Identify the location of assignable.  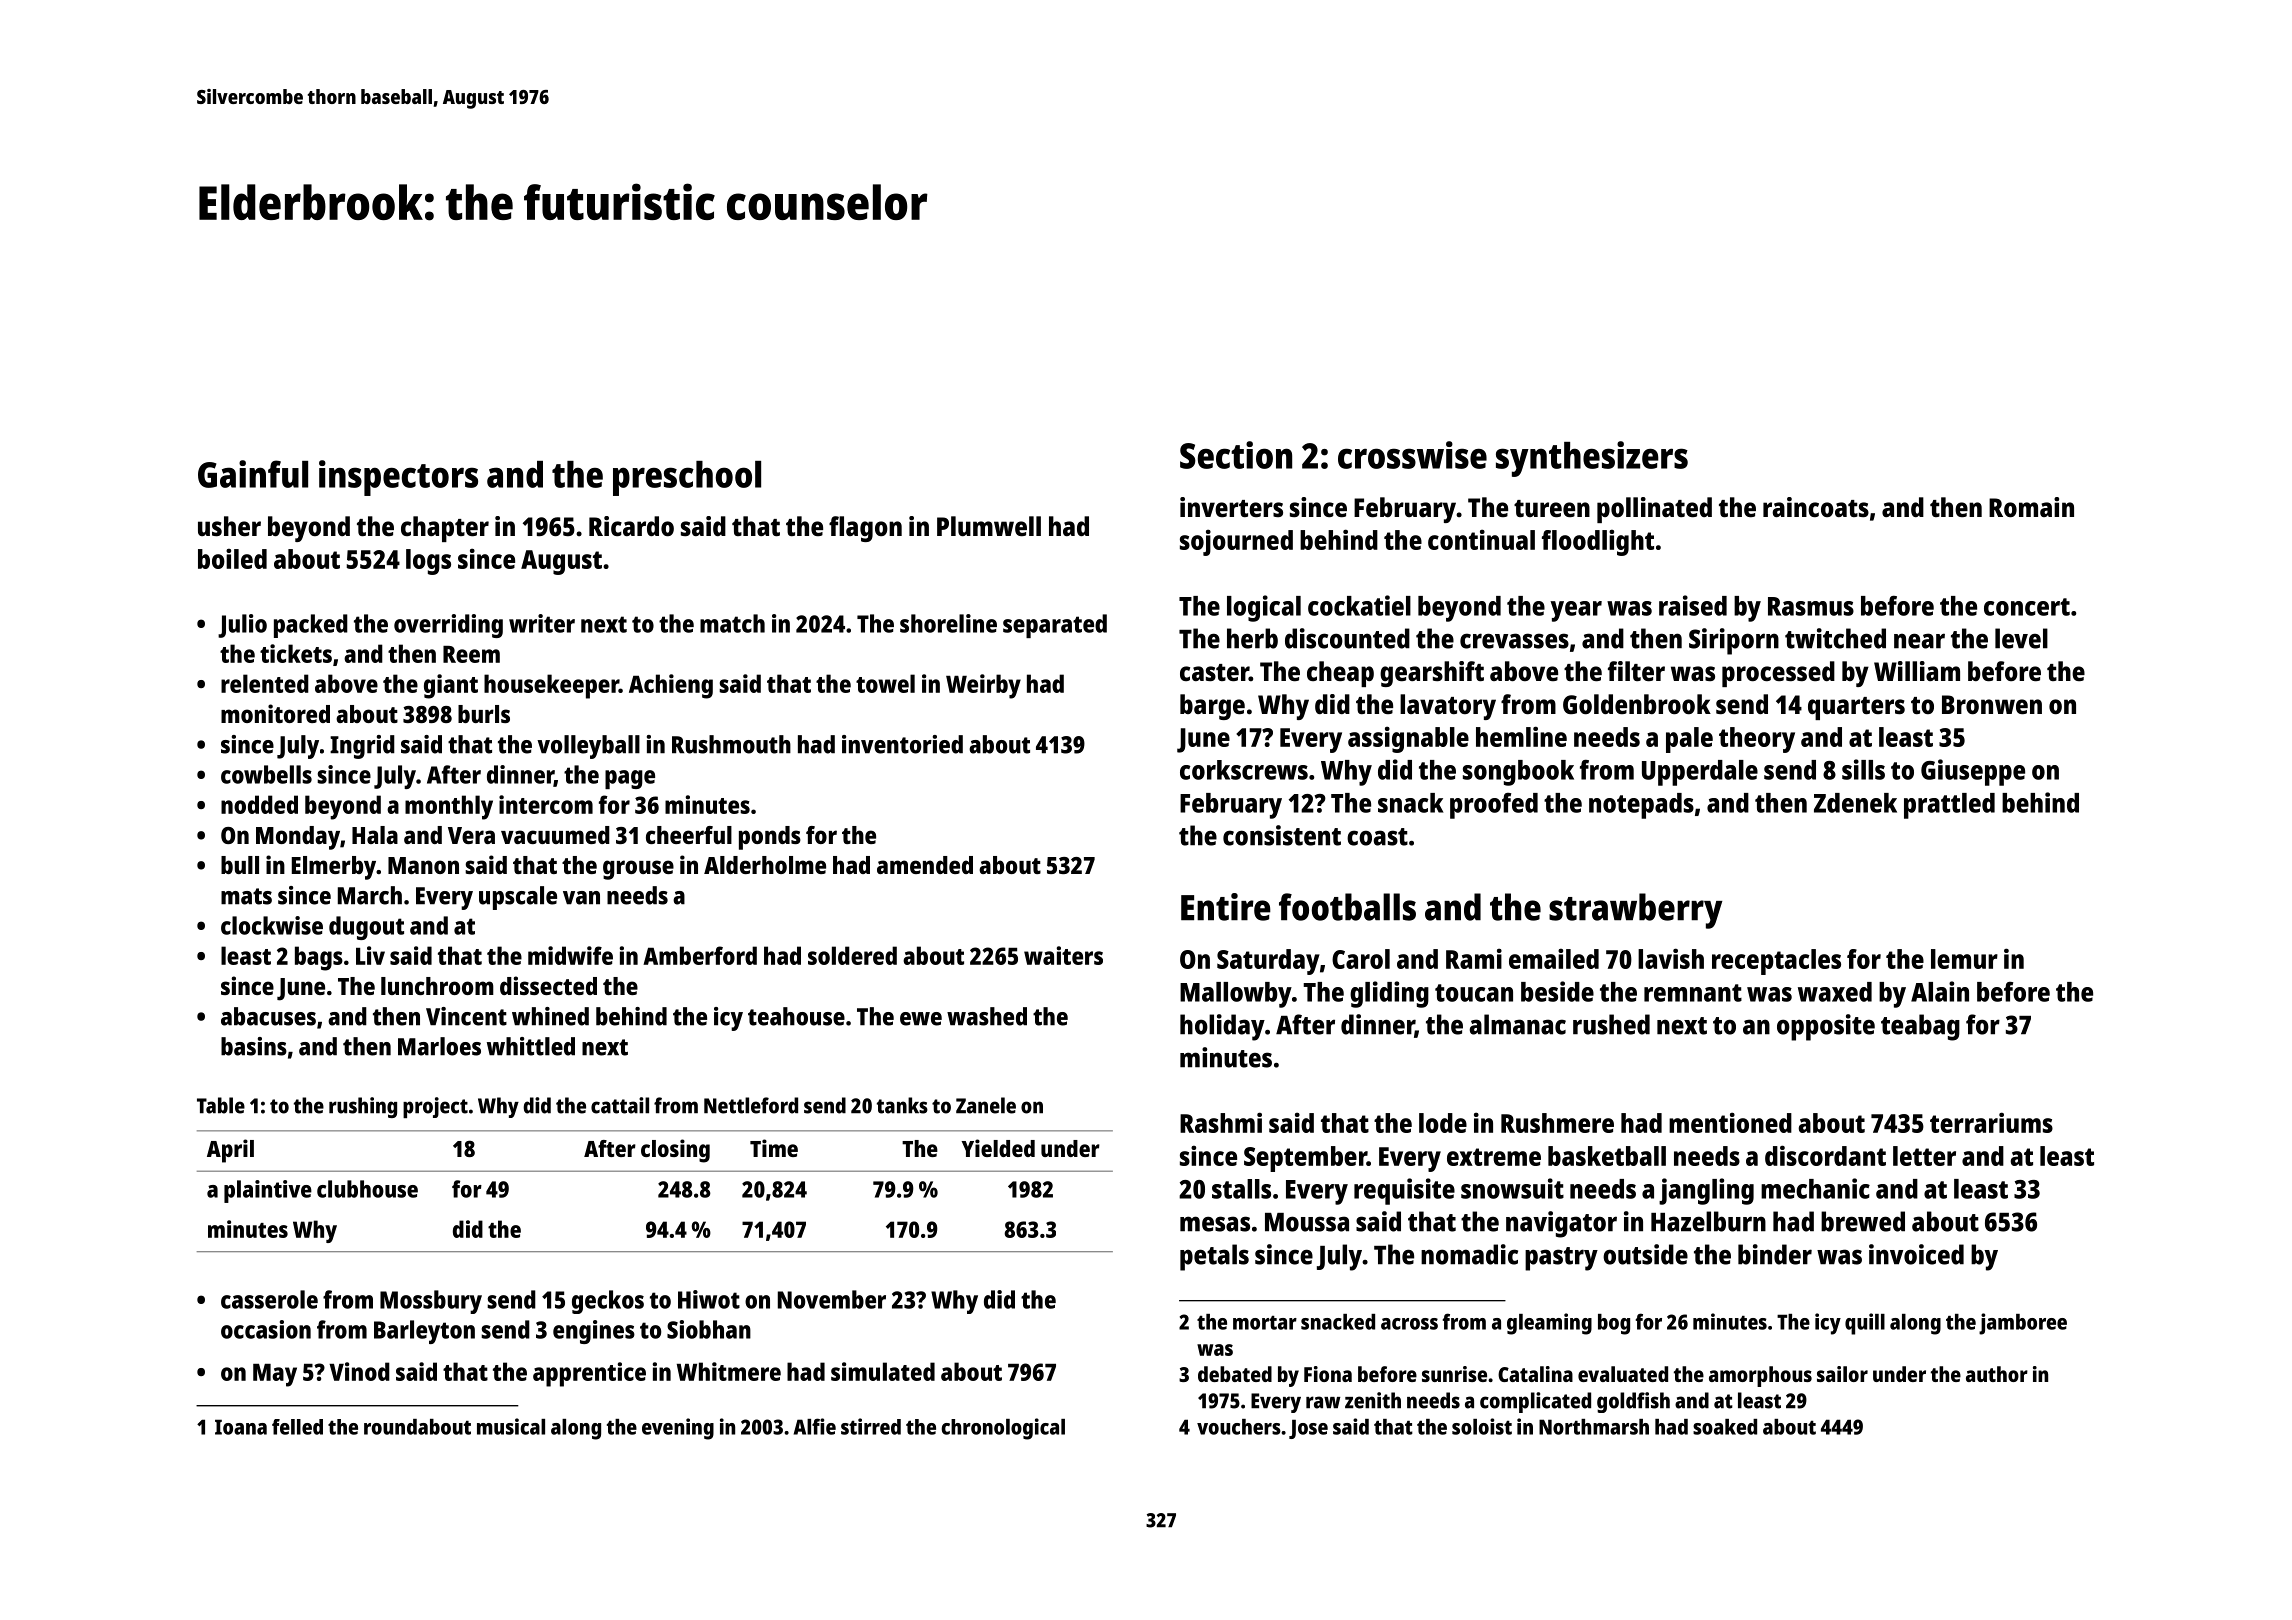
(1408, 739).
